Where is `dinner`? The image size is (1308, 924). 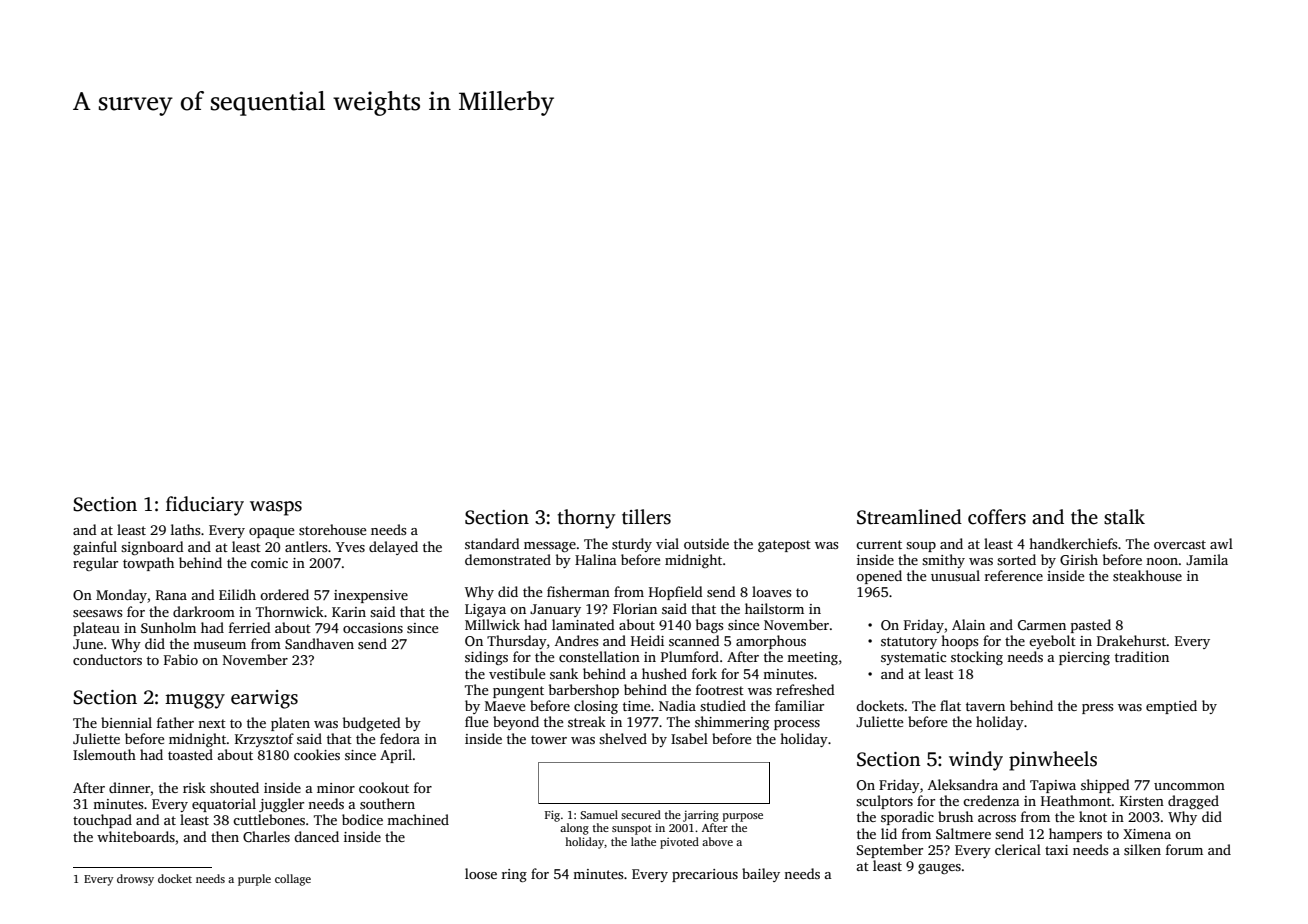 dinner is located at coordinates (129, 787).
